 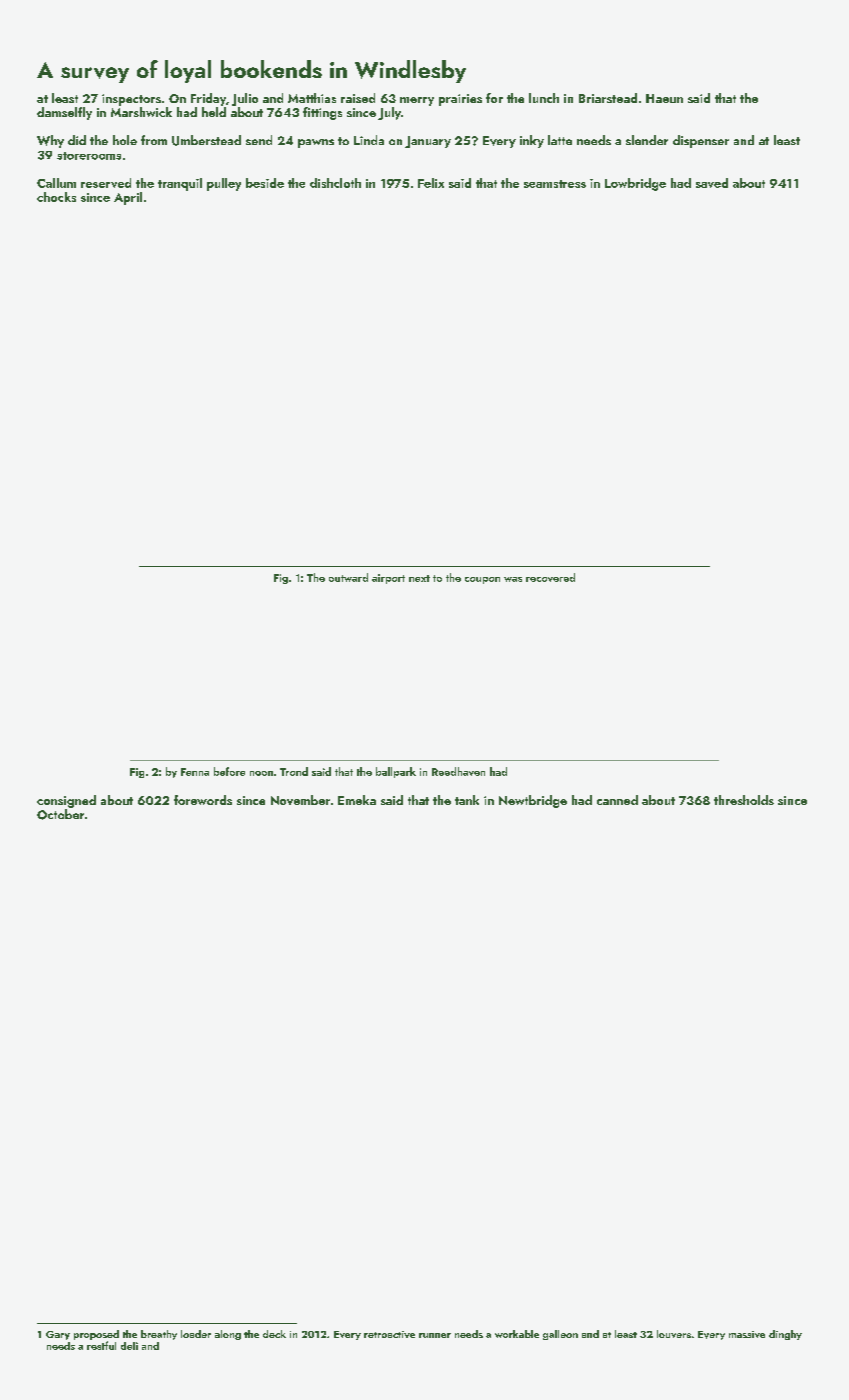 What do you see at coordinates (431, 183) in the page?
I see `Felix` at bounding box center [431, 183].
